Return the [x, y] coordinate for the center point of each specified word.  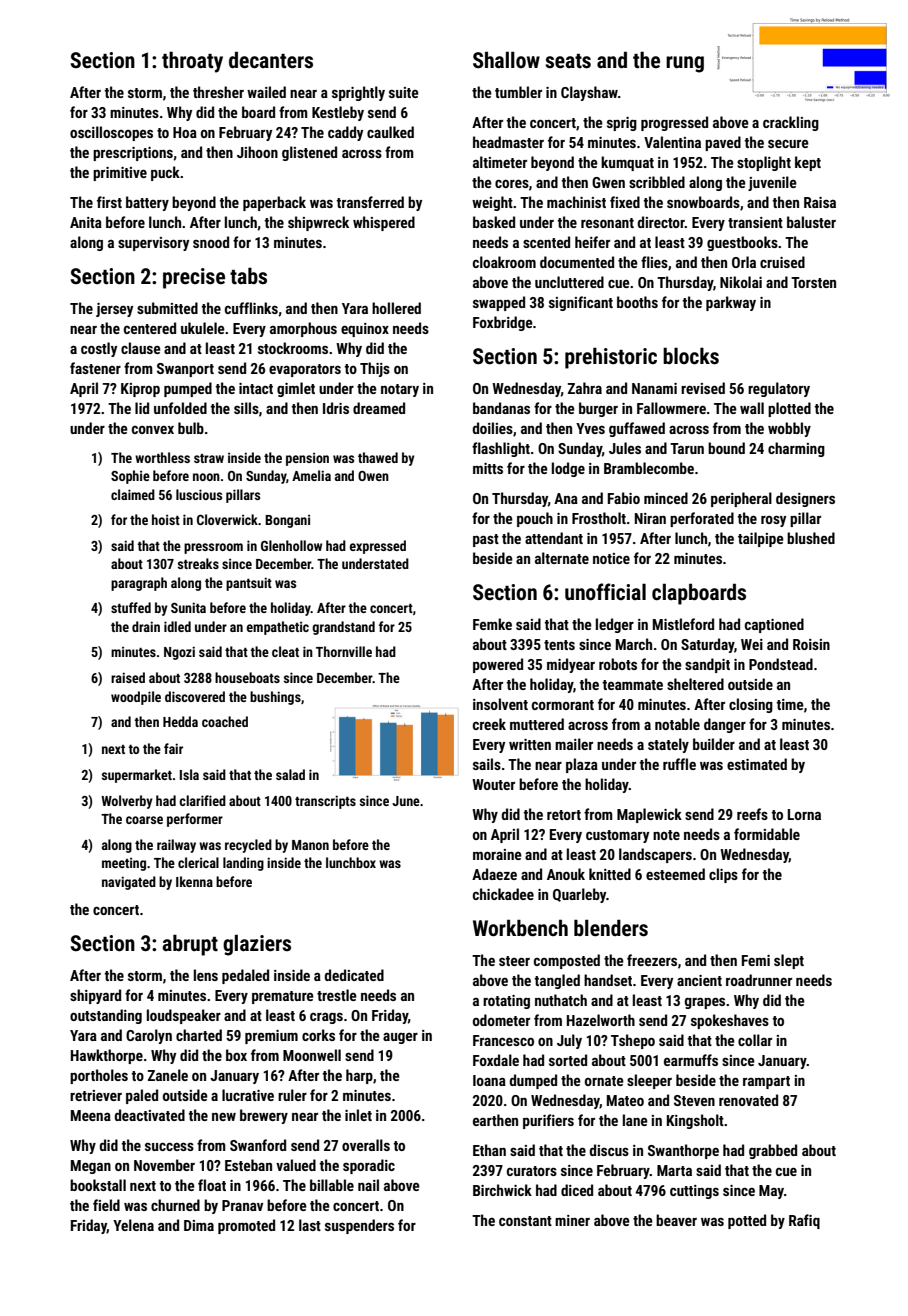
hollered [396, 308]
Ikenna [194, 881]
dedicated [354, 975]
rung [685, 64]
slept [789, 961]
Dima [199, 1225]
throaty [192, 62]
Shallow [506, 60]
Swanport [185, 370]
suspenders [359, 1226]
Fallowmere [671, 408]
